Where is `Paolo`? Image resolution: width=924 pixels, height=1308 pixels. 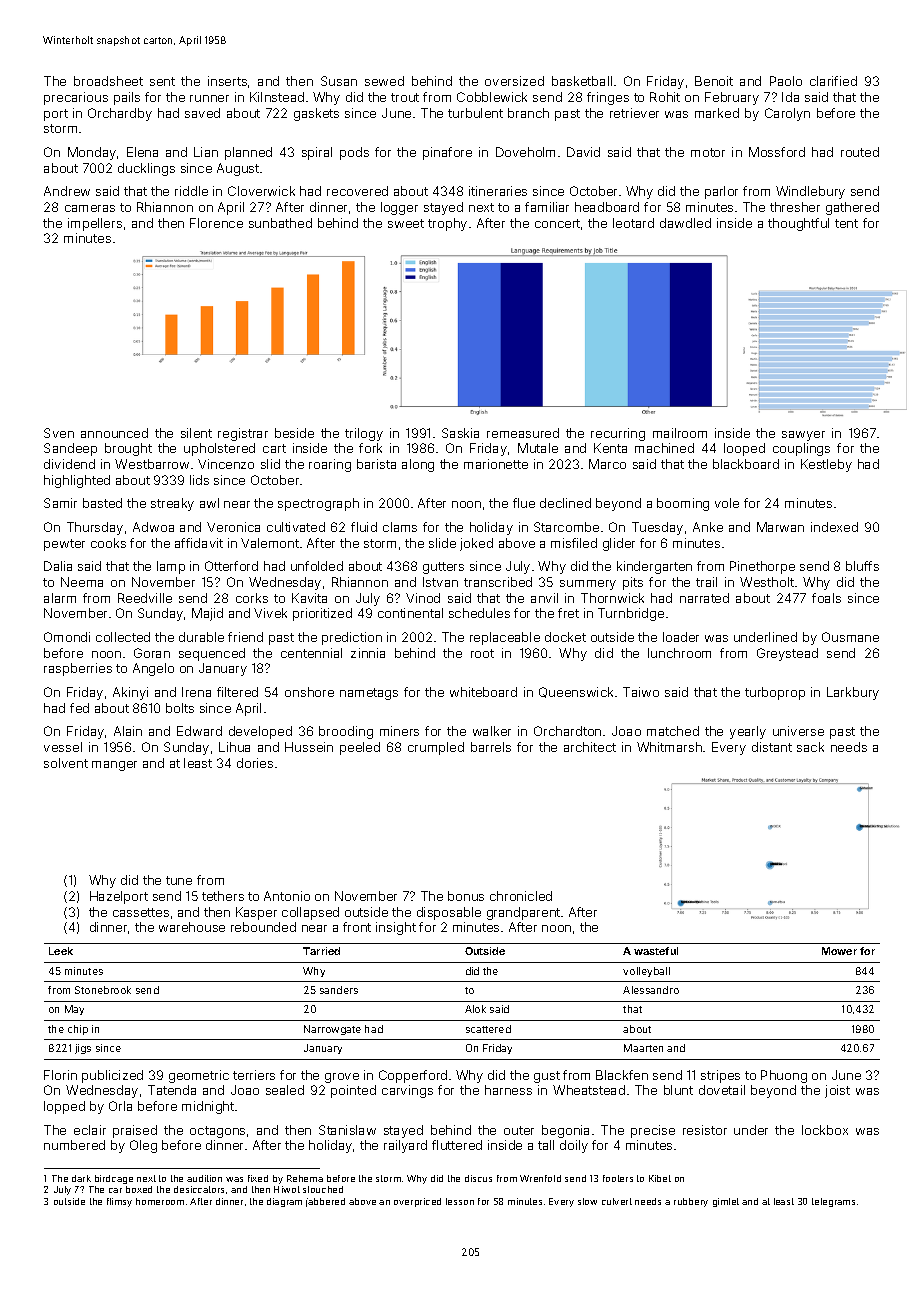
Paolo is located at coordinates (786, 81).
